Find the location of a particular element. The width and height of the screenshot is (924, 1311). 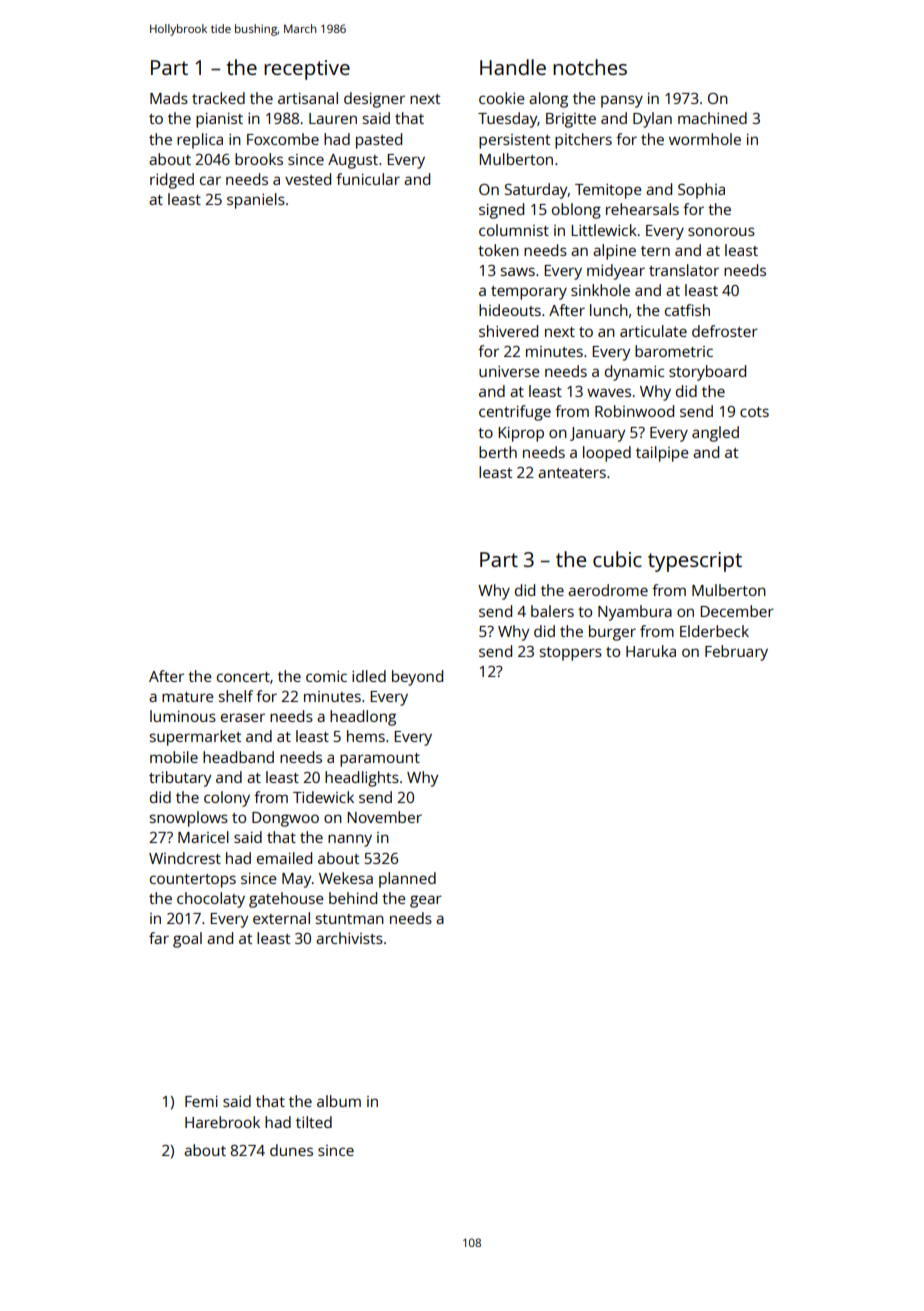

shivered is located at coordinates (508, 331).
